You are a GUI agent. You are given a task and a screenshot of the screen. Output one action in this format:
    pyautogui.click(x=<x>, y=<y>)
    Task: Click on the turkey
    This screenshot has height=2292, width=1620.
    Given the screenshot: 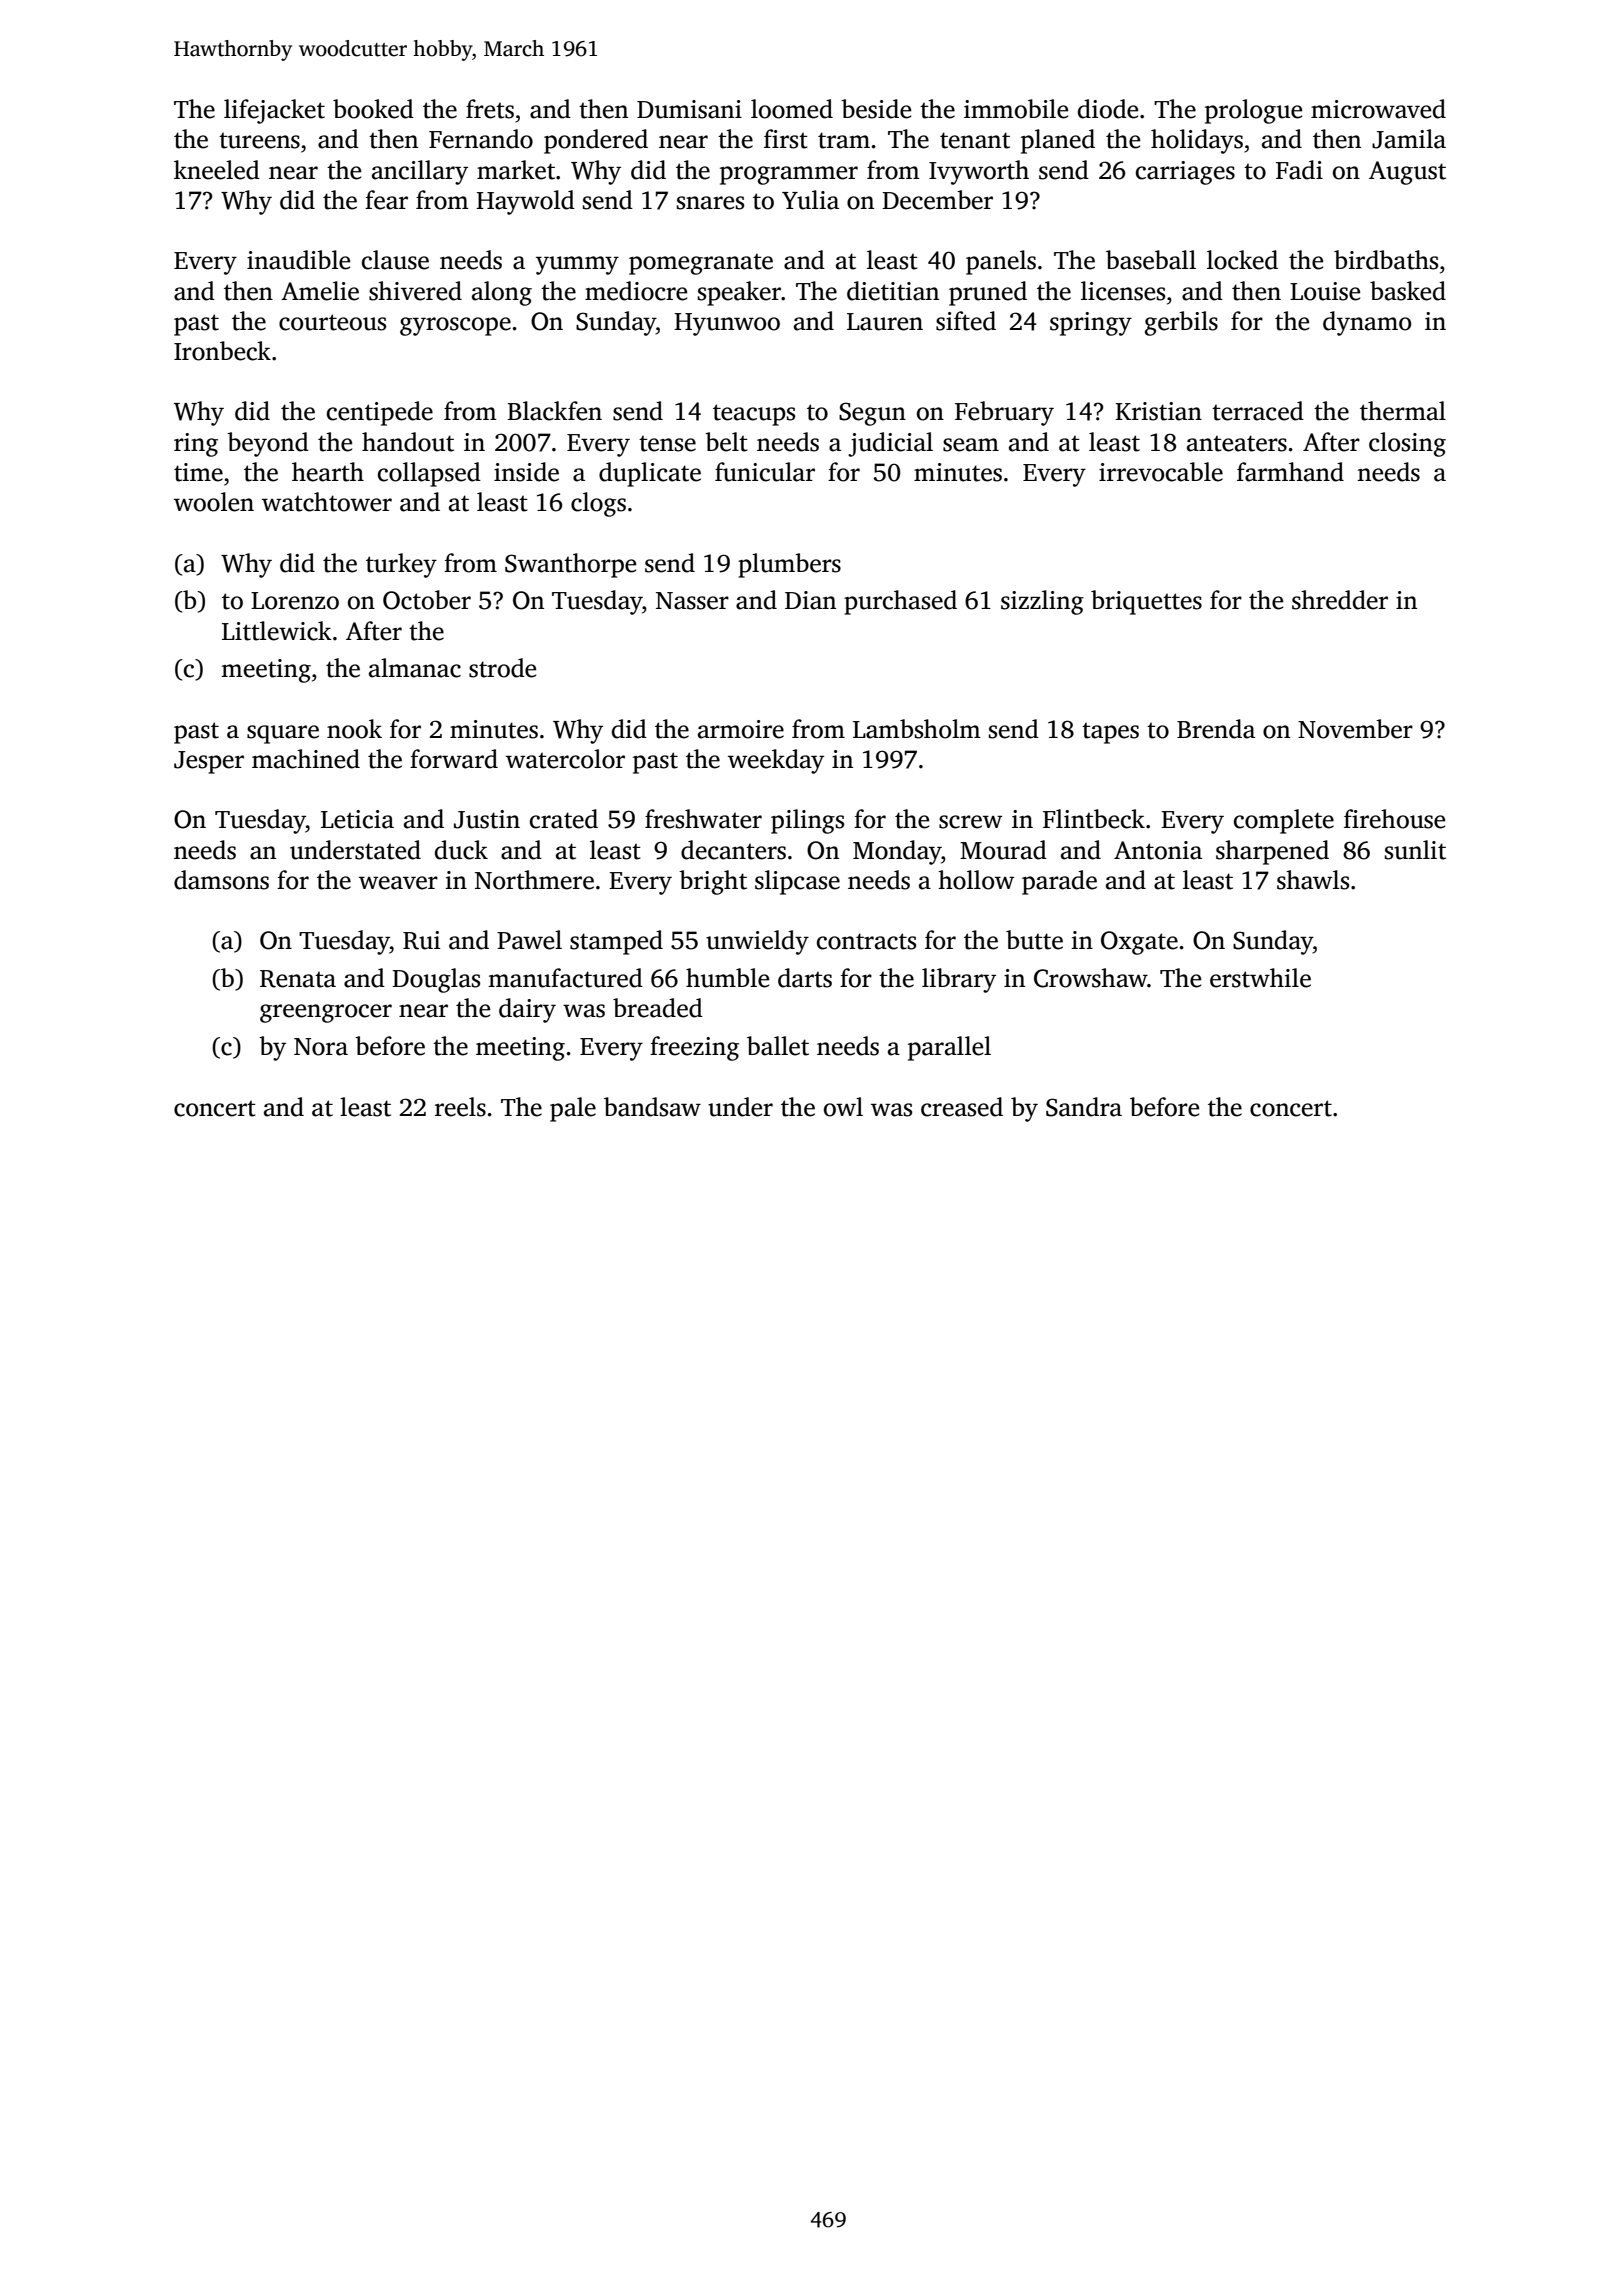 What is the action you would take?
    pyautogui.click(x=401, y=565)
